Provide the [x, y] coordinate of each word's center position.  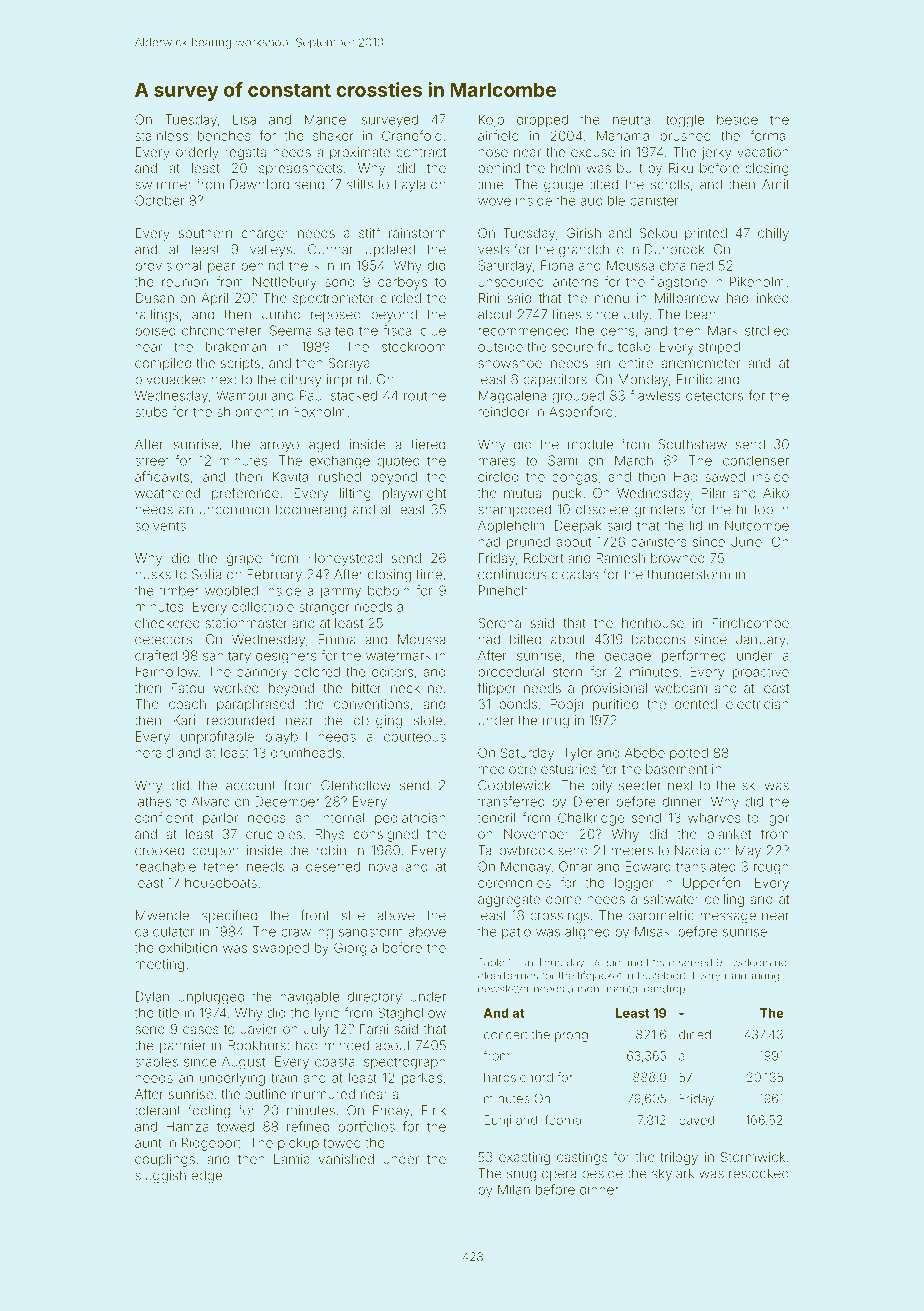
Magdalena [512, 397]
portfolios [366, 1127]
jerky [716, 153]
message [728, 917]
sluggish [160, 1176]
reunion [185, 282]
